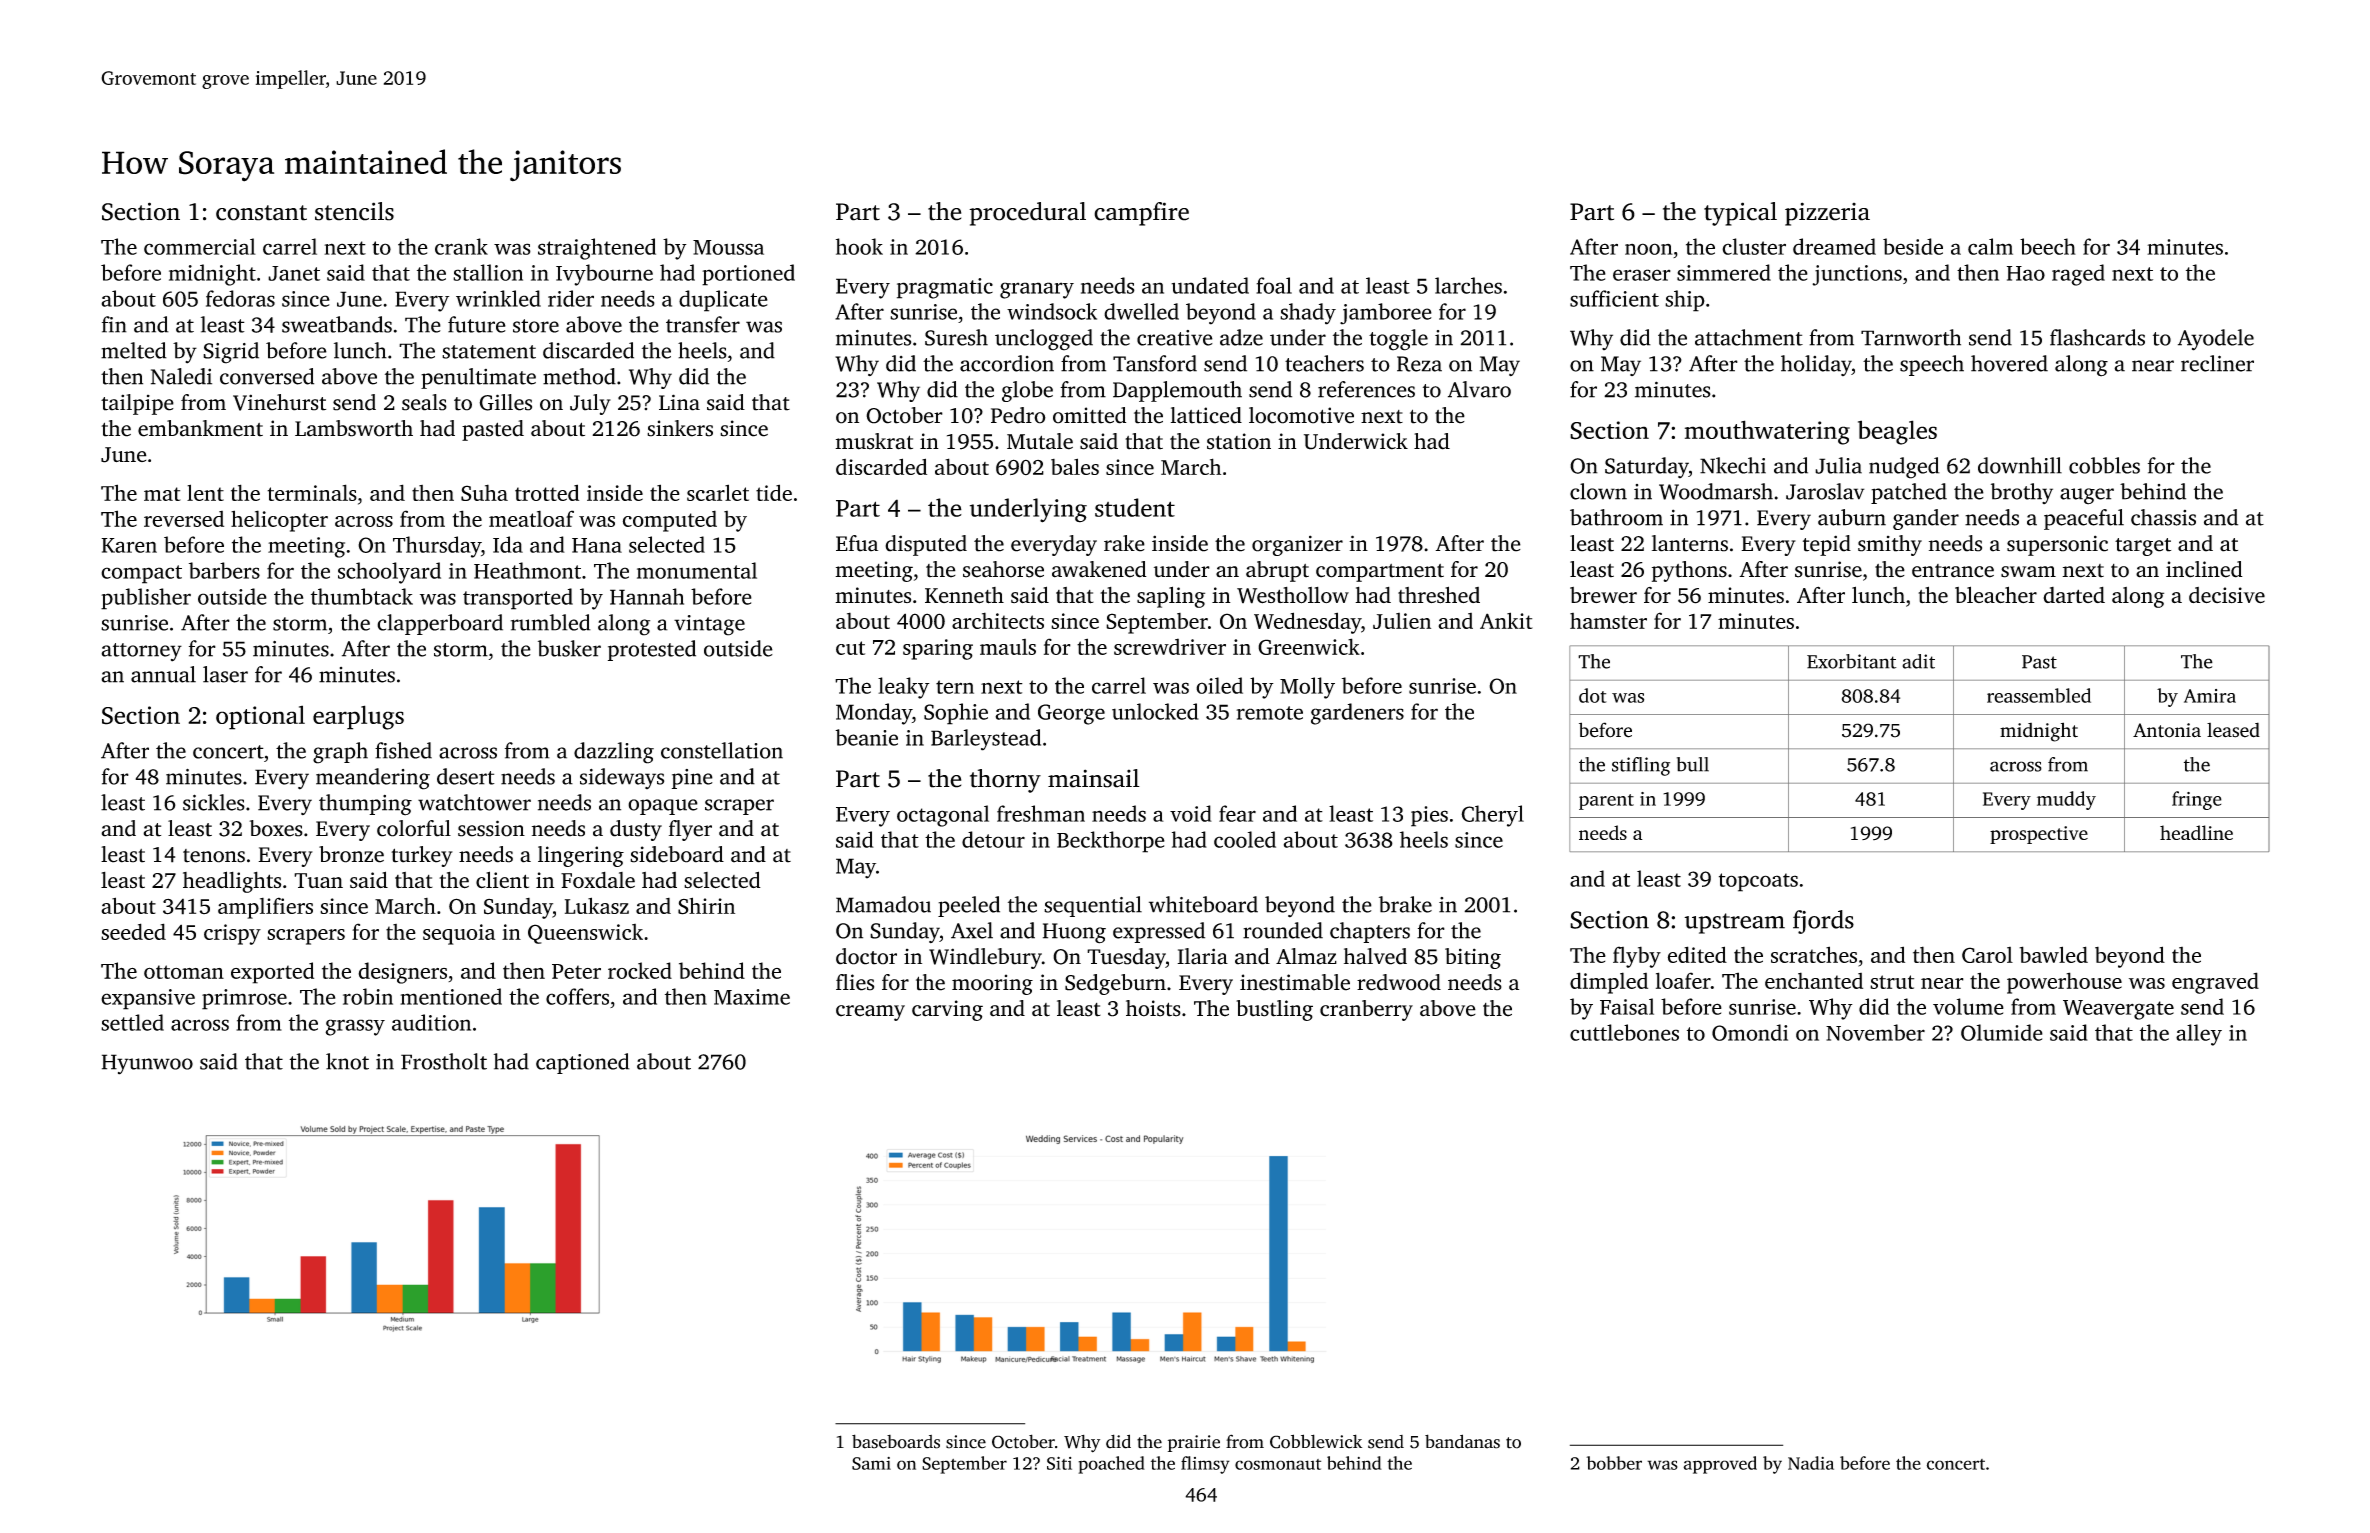 The width and height of the screenshot is (2370, 1533). Describe the element at coordinates (1811, 1463) in the screenshot. I see `Nadia` at that location.
